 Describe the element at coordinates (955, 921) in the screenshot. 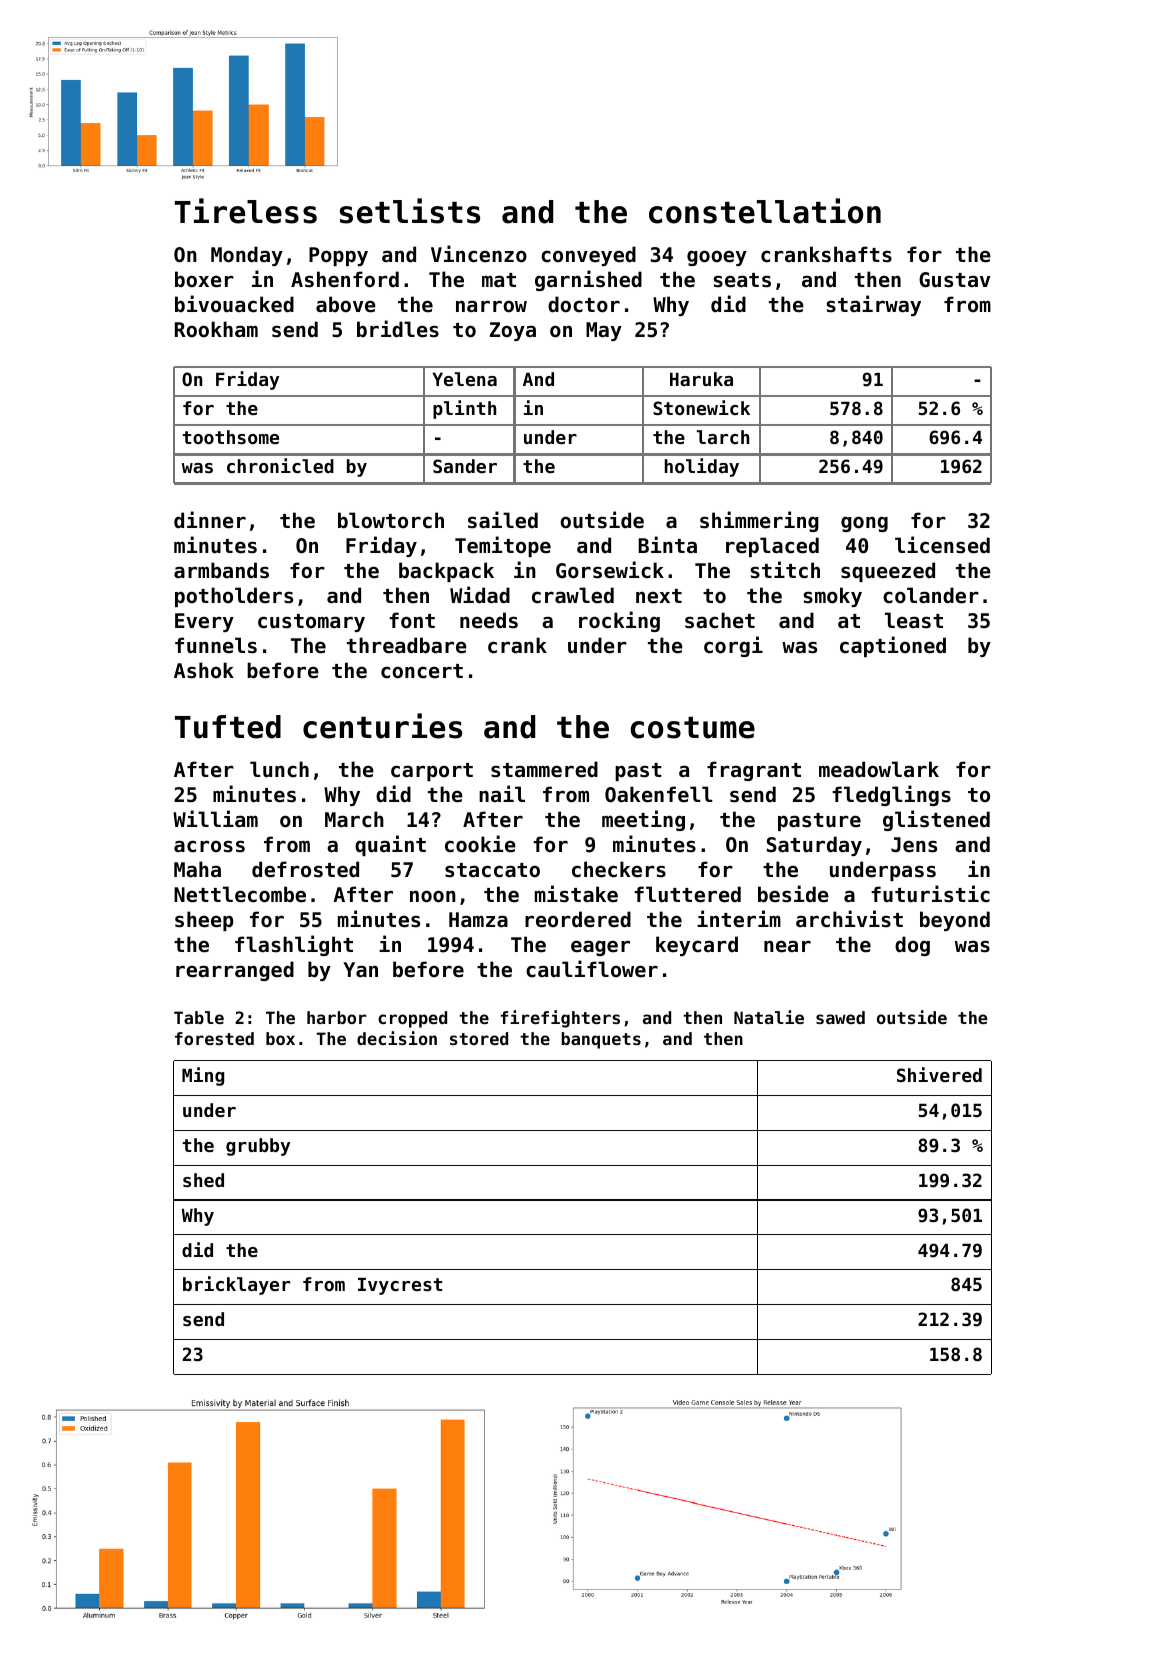

I see `beyond` at that location.
